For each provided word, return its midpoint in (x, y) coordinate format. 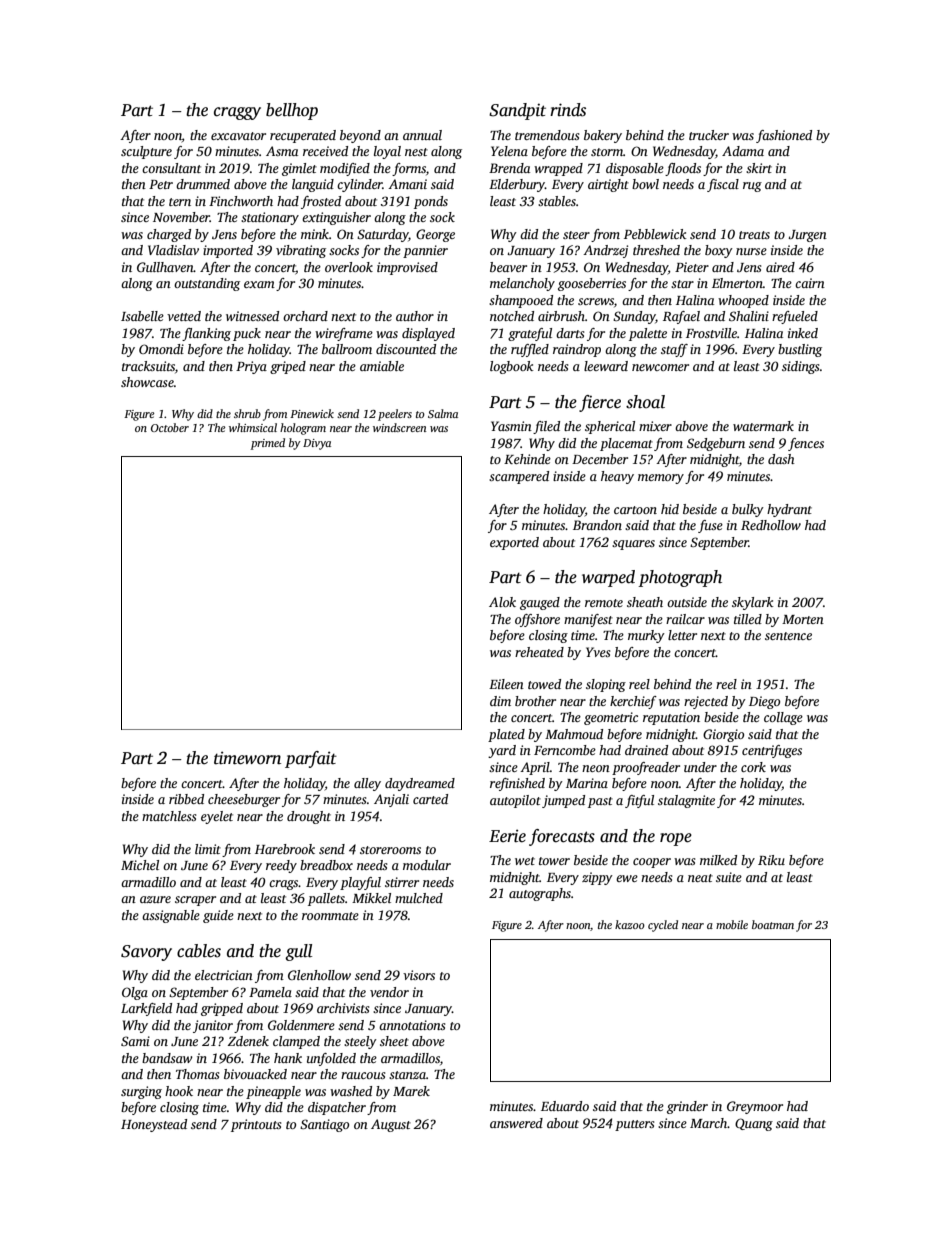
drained (646, 750)
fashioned (784, 136)
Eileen (506, 684)
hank (288, 1058)
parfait (311, 759)
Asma (282, 151)
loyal (387, 152)
